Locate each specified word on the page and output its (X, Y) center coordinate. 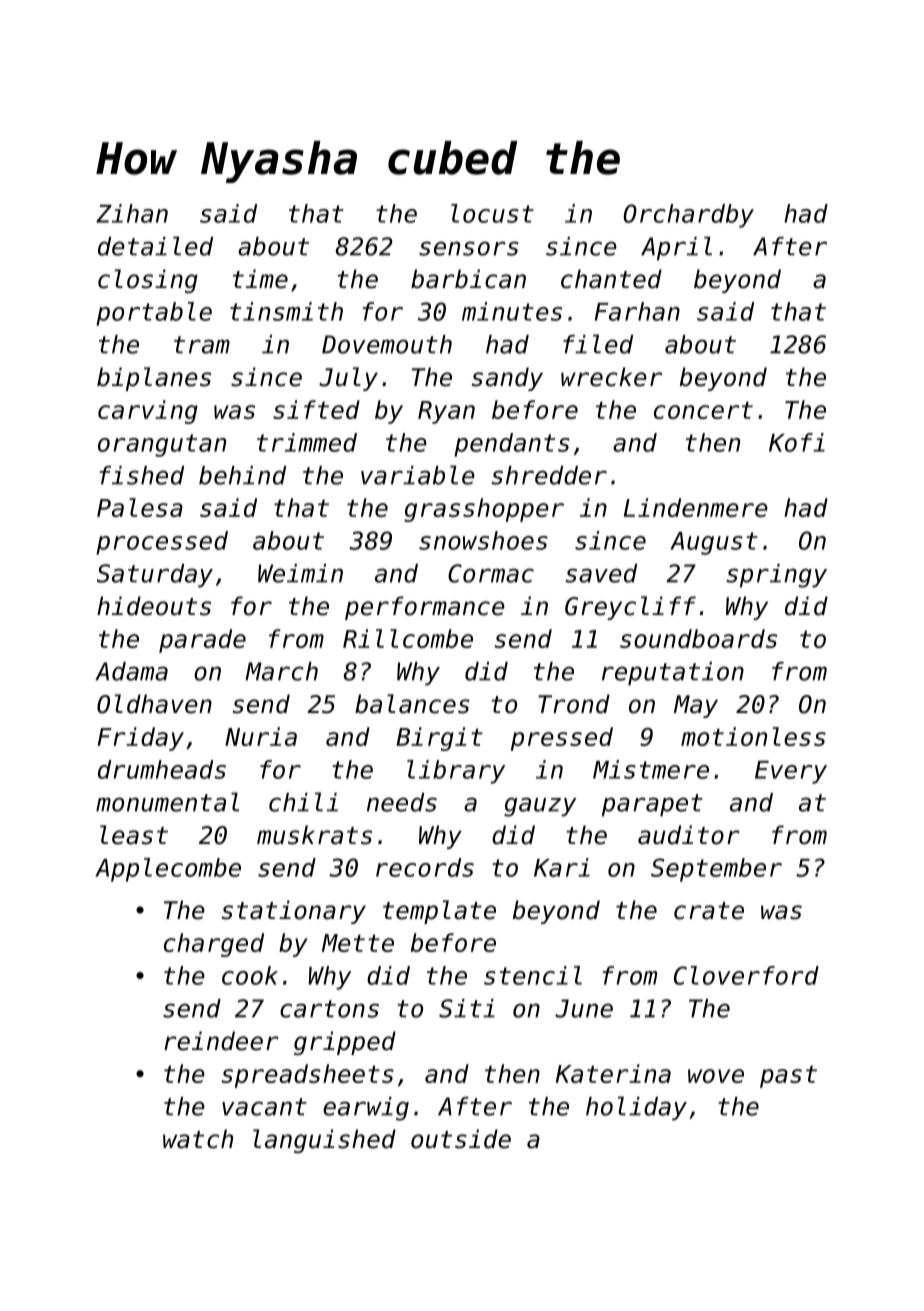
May (696, 706)
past (788, 1076)
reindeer (221, 1041)
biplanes (154, 379)
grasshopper (484, 510)
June (584, 1008)
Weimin (300, 573)
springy (776, 576)
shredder (549, 475)
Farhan (637, 311)
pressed (562, 739)
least (134, 835)
